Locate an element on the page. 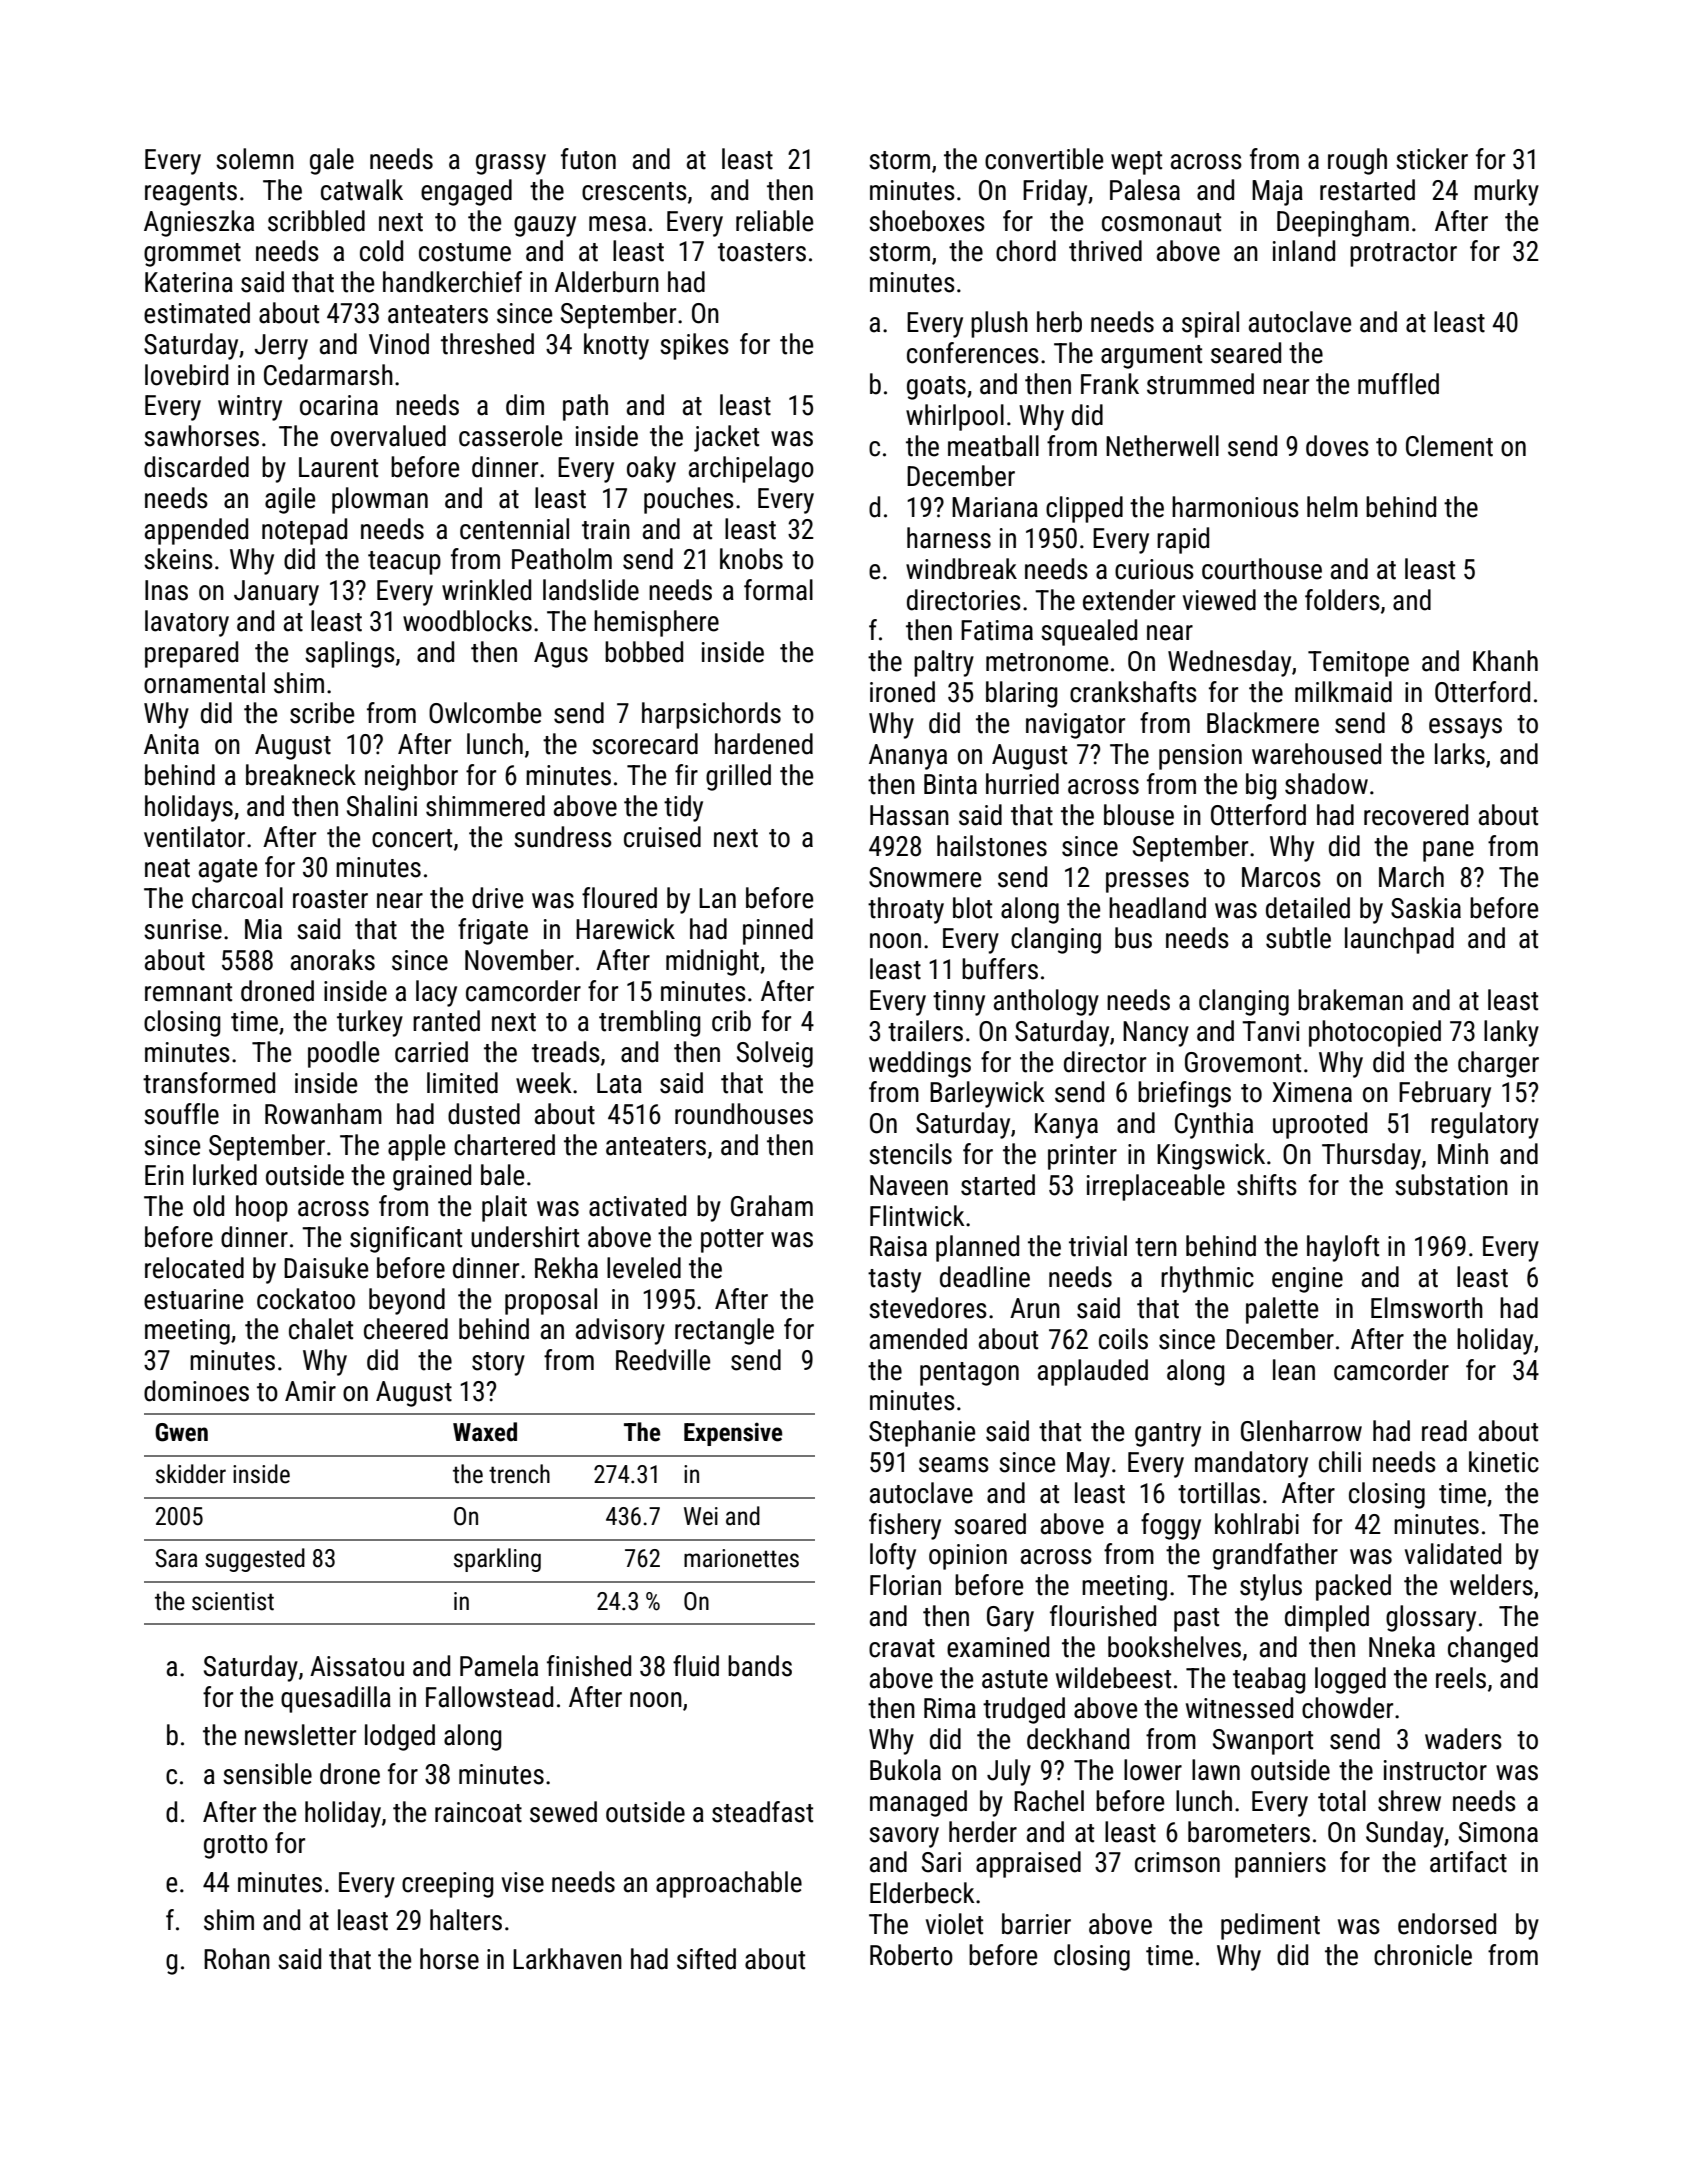 Image resolution: width=1683 pixels, height=2178 pixels. trailers is located at coordinates (925, 1031).
